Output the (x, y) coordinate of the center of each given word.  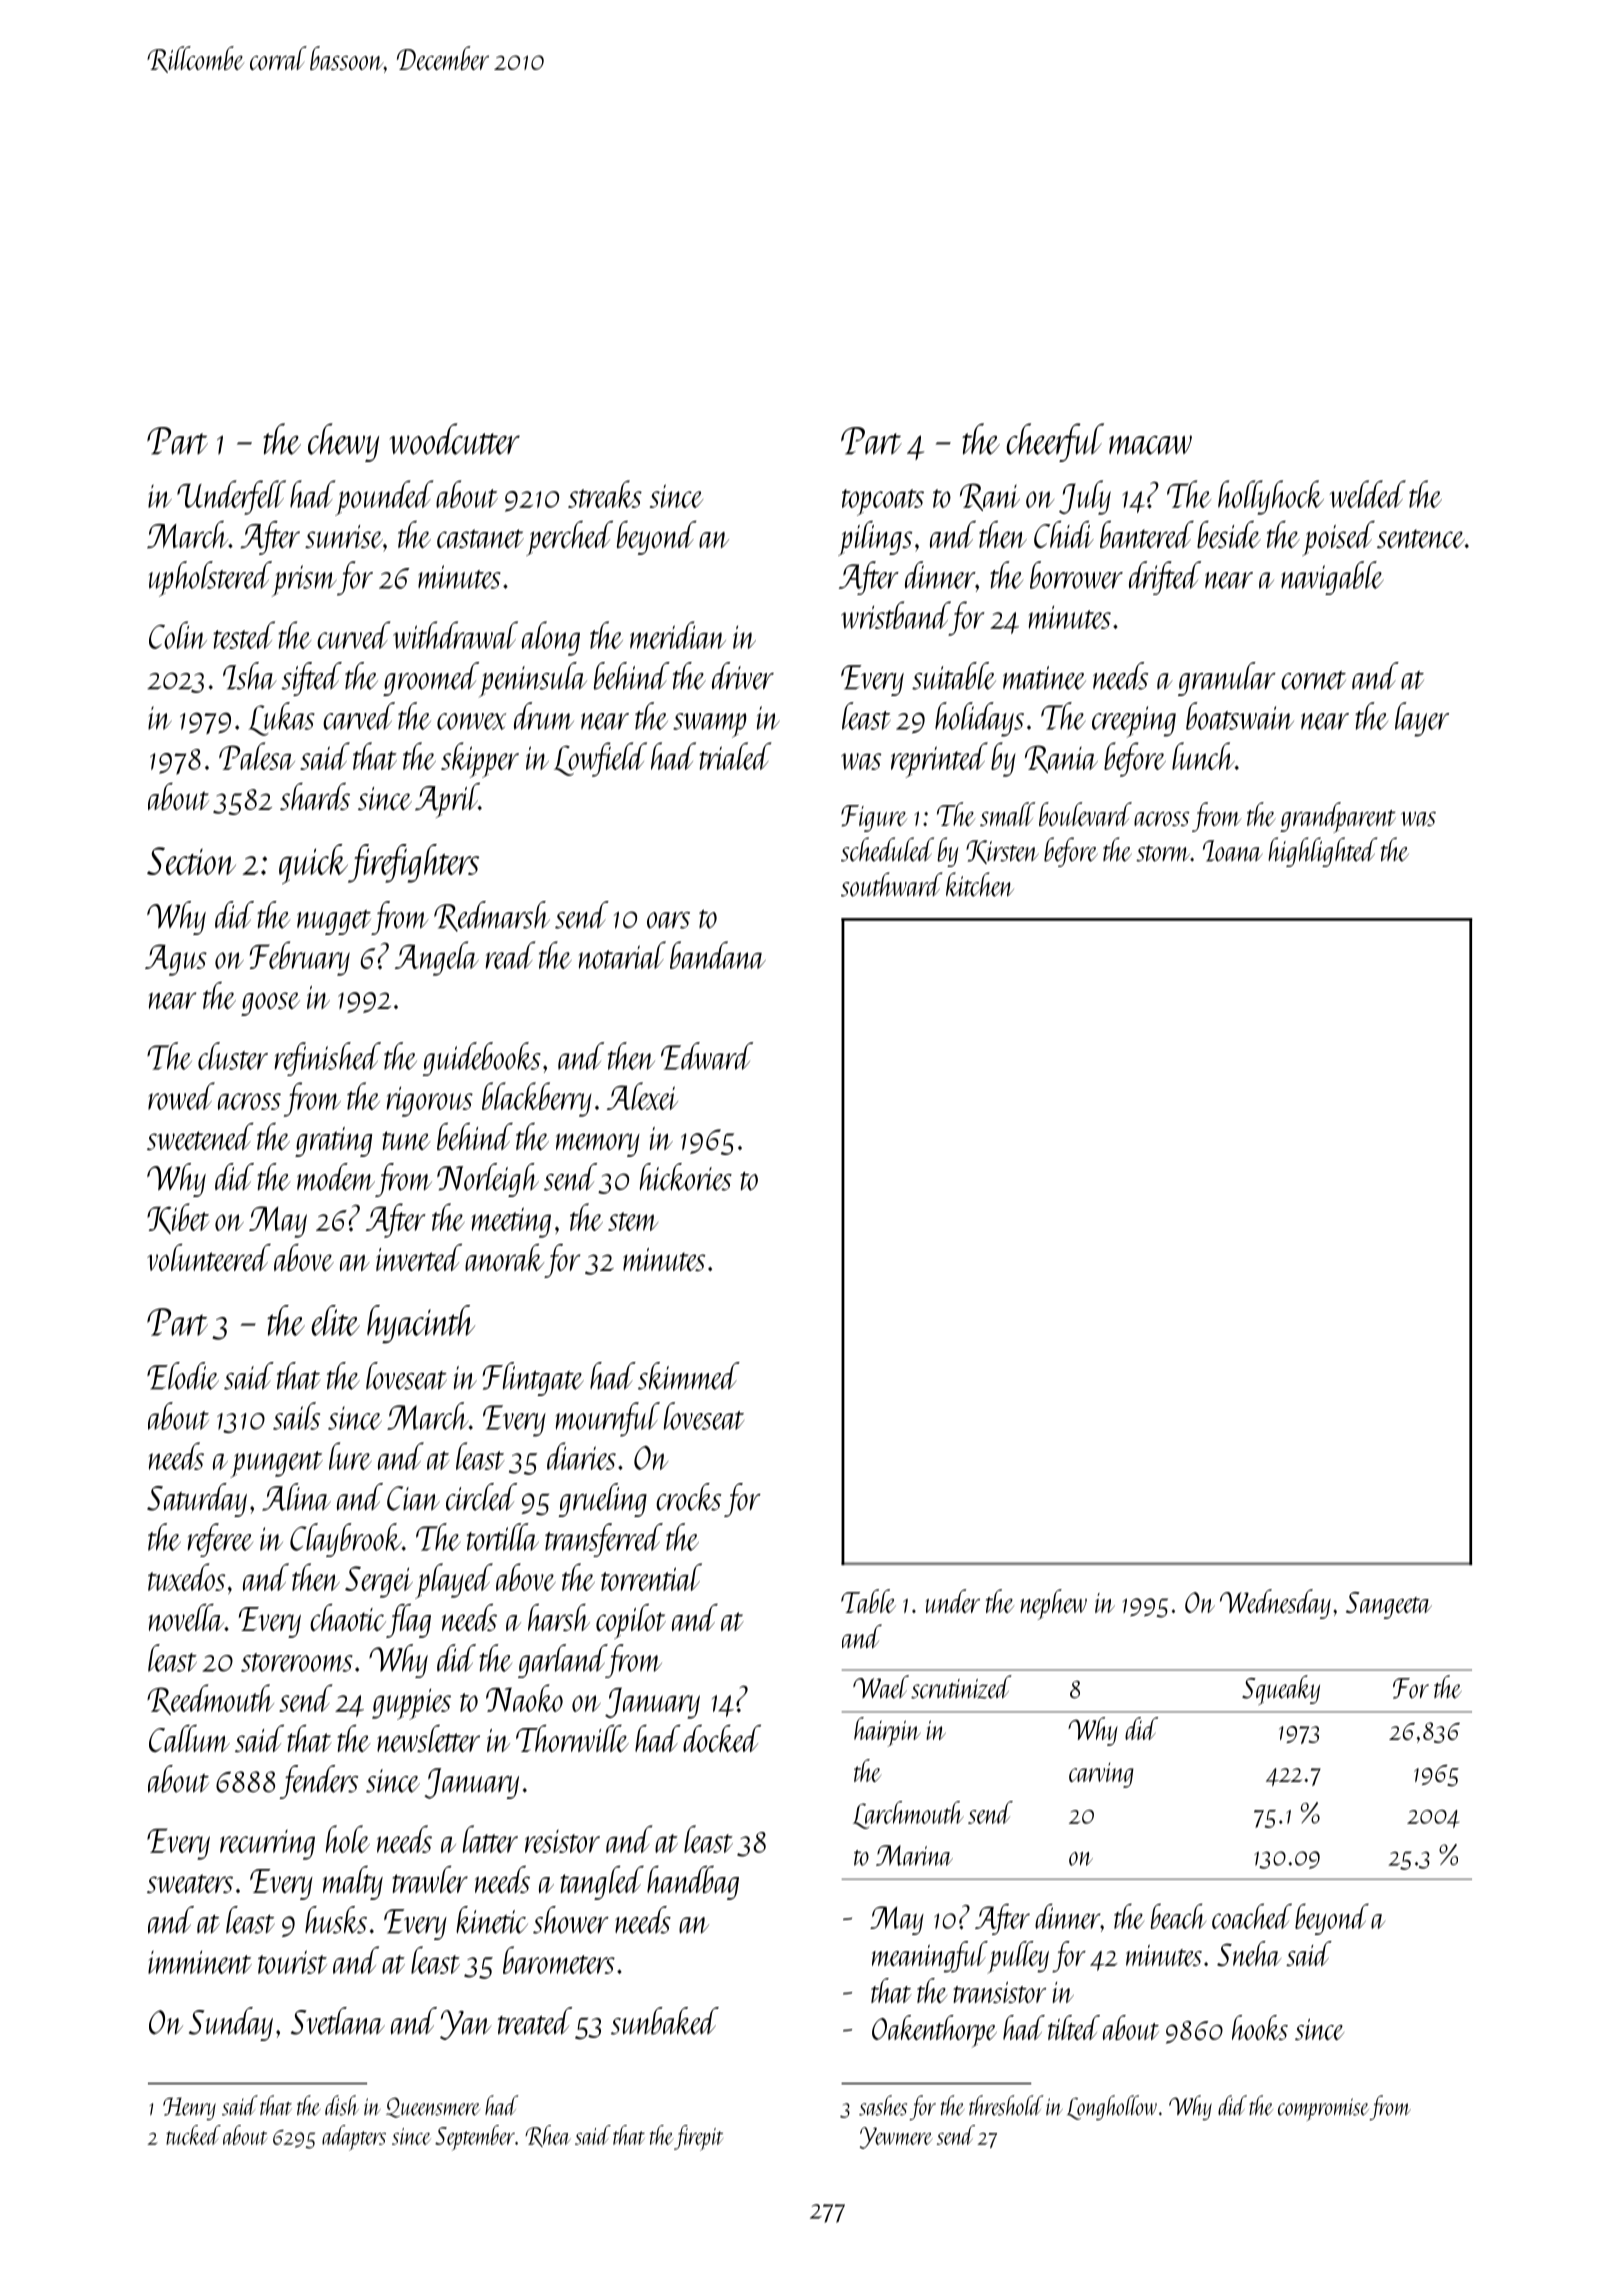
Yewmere (896, 2138)
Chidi (1064, 534)
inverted (419, 1257)
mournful (608, 1419)
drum (544, 716)
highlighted (1322, 852)
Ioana (1233, 851)
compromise (1323, 2109)
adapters (354, 2138)
